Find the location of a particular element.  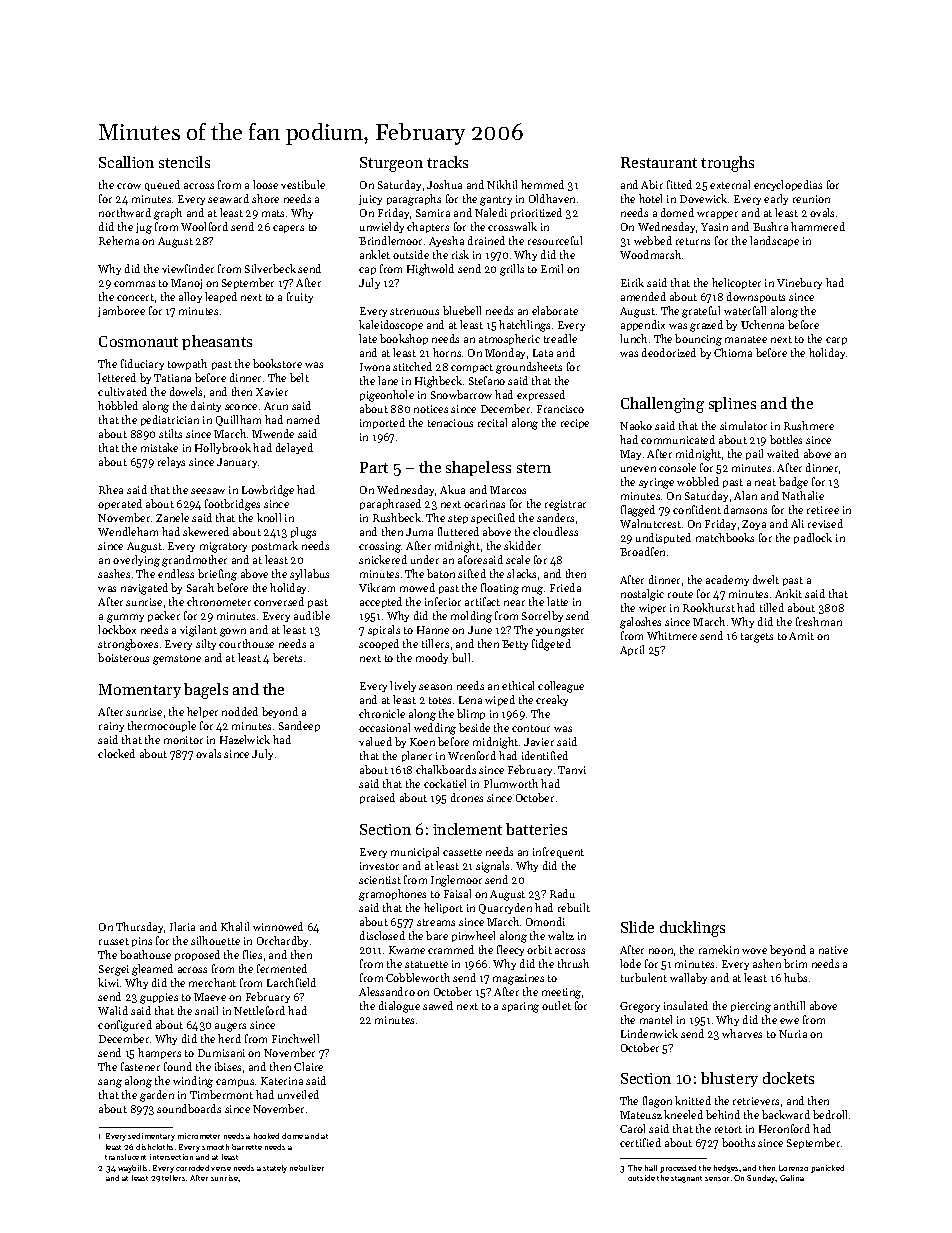

moody is located at coordinates (432, 658).
